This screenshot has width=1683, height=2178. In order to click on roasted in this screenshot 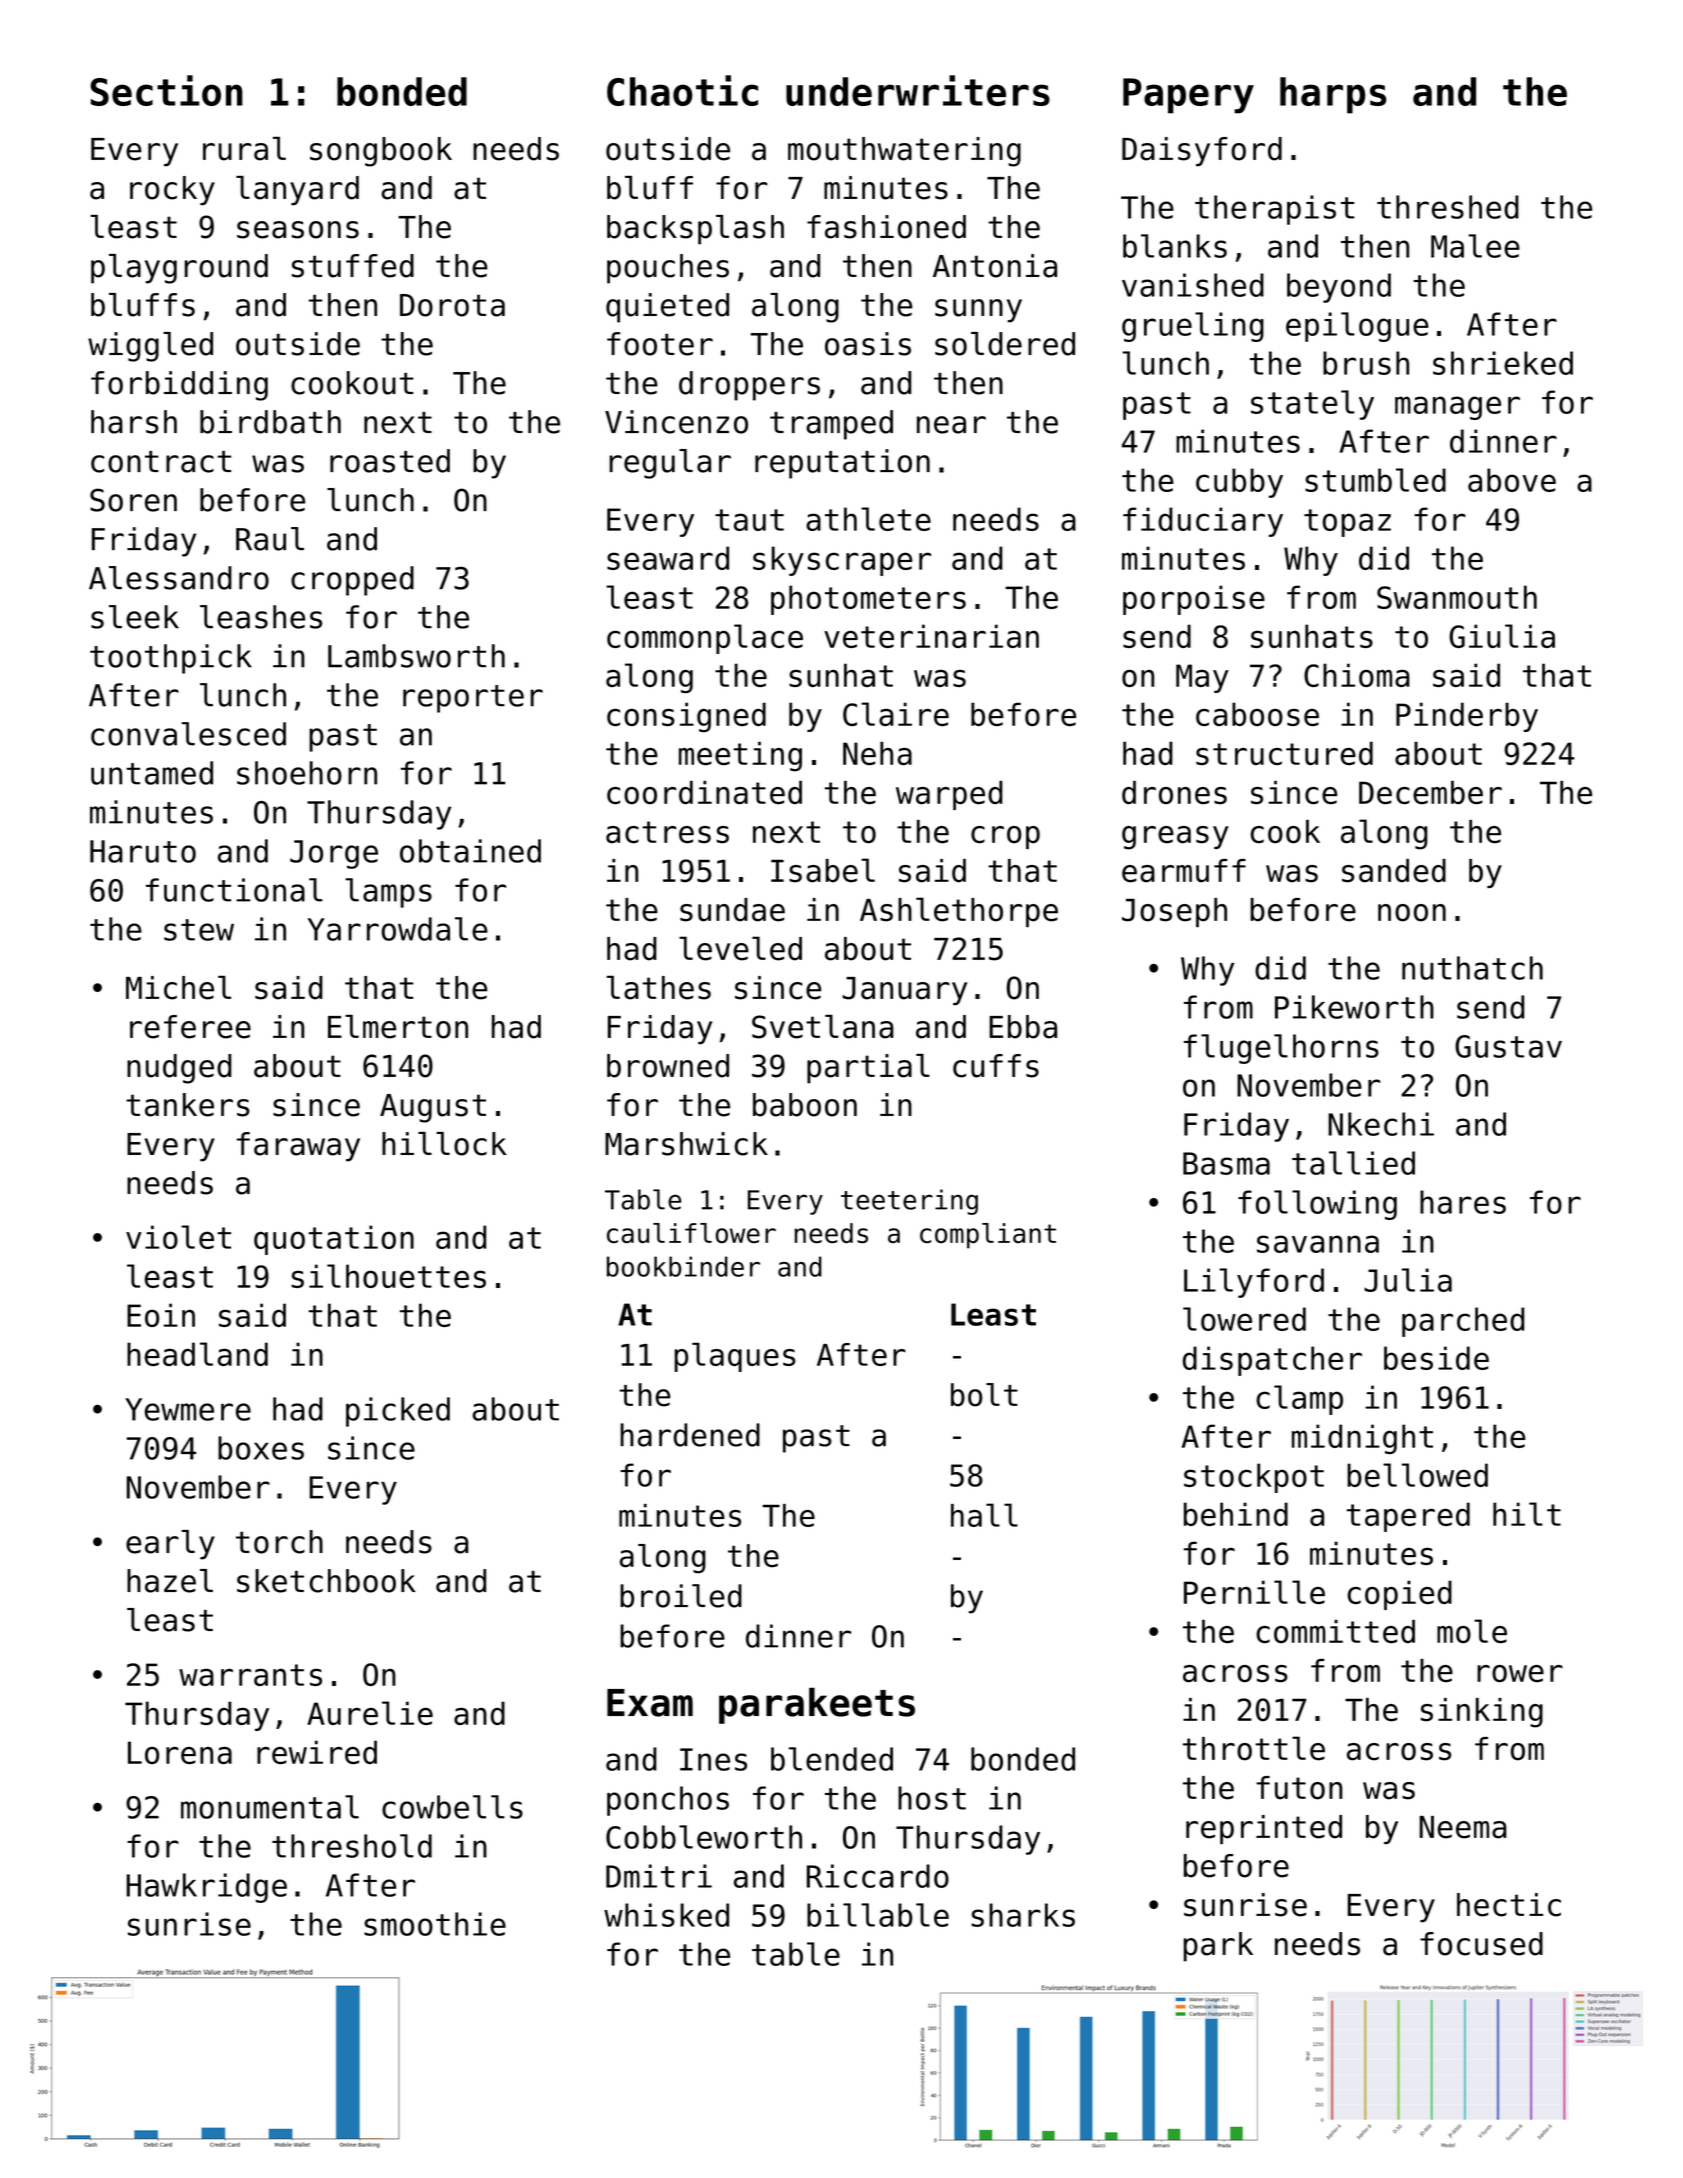, I will do `click(390, 461)`.
